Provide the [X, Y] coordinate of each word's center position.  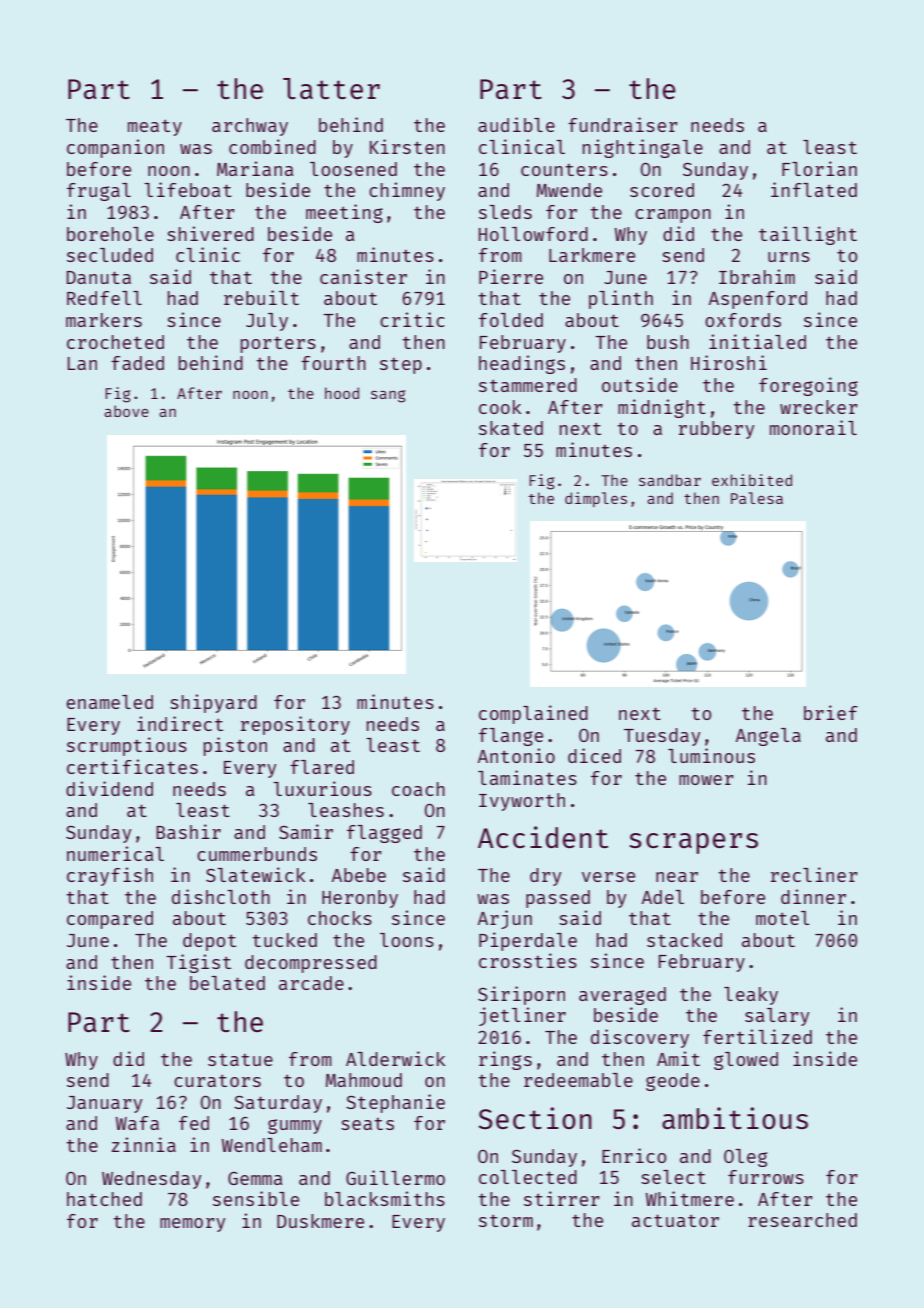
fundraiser [623, 124]
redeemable [578, 1080]
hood [342, 393]
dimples [596, 499]
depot [209, 942]
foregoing [808, 386]
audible [516, 124]
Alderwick [396, 1058]
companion [115, 148]
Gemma [255, 1178]
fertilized [757, 1036]
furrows [766, 1177]
